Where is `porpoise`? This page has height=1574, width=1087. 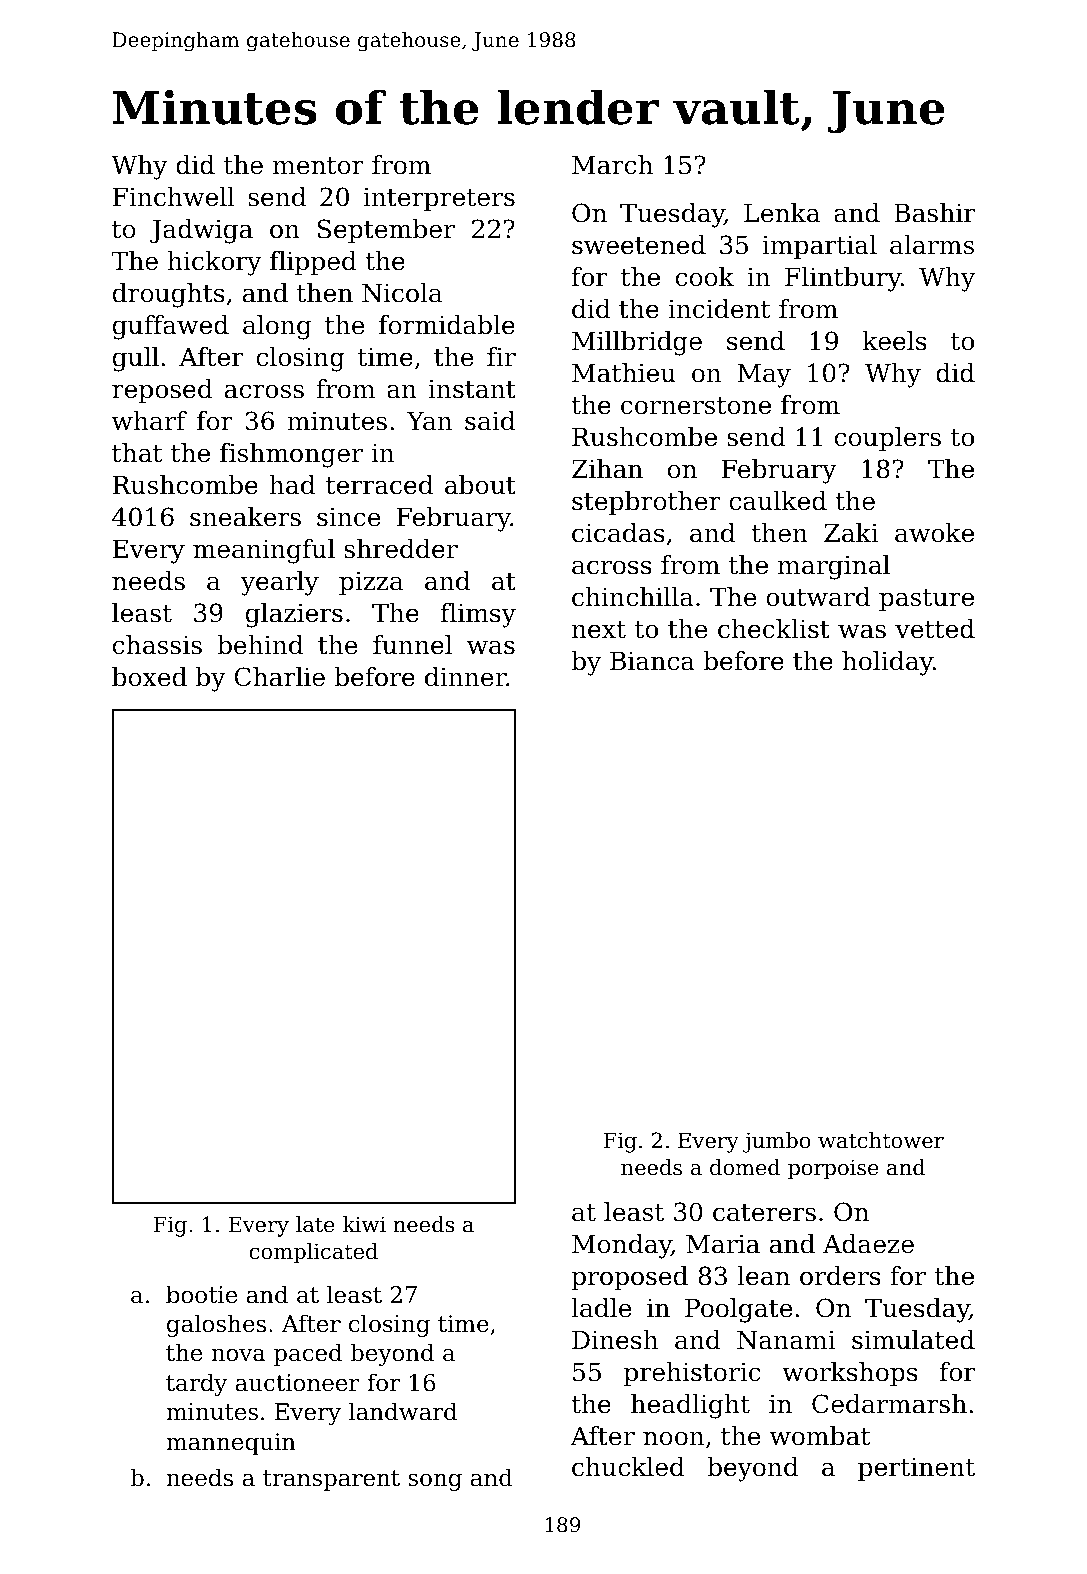 porpoise is located at coordinates (833, 1169).
